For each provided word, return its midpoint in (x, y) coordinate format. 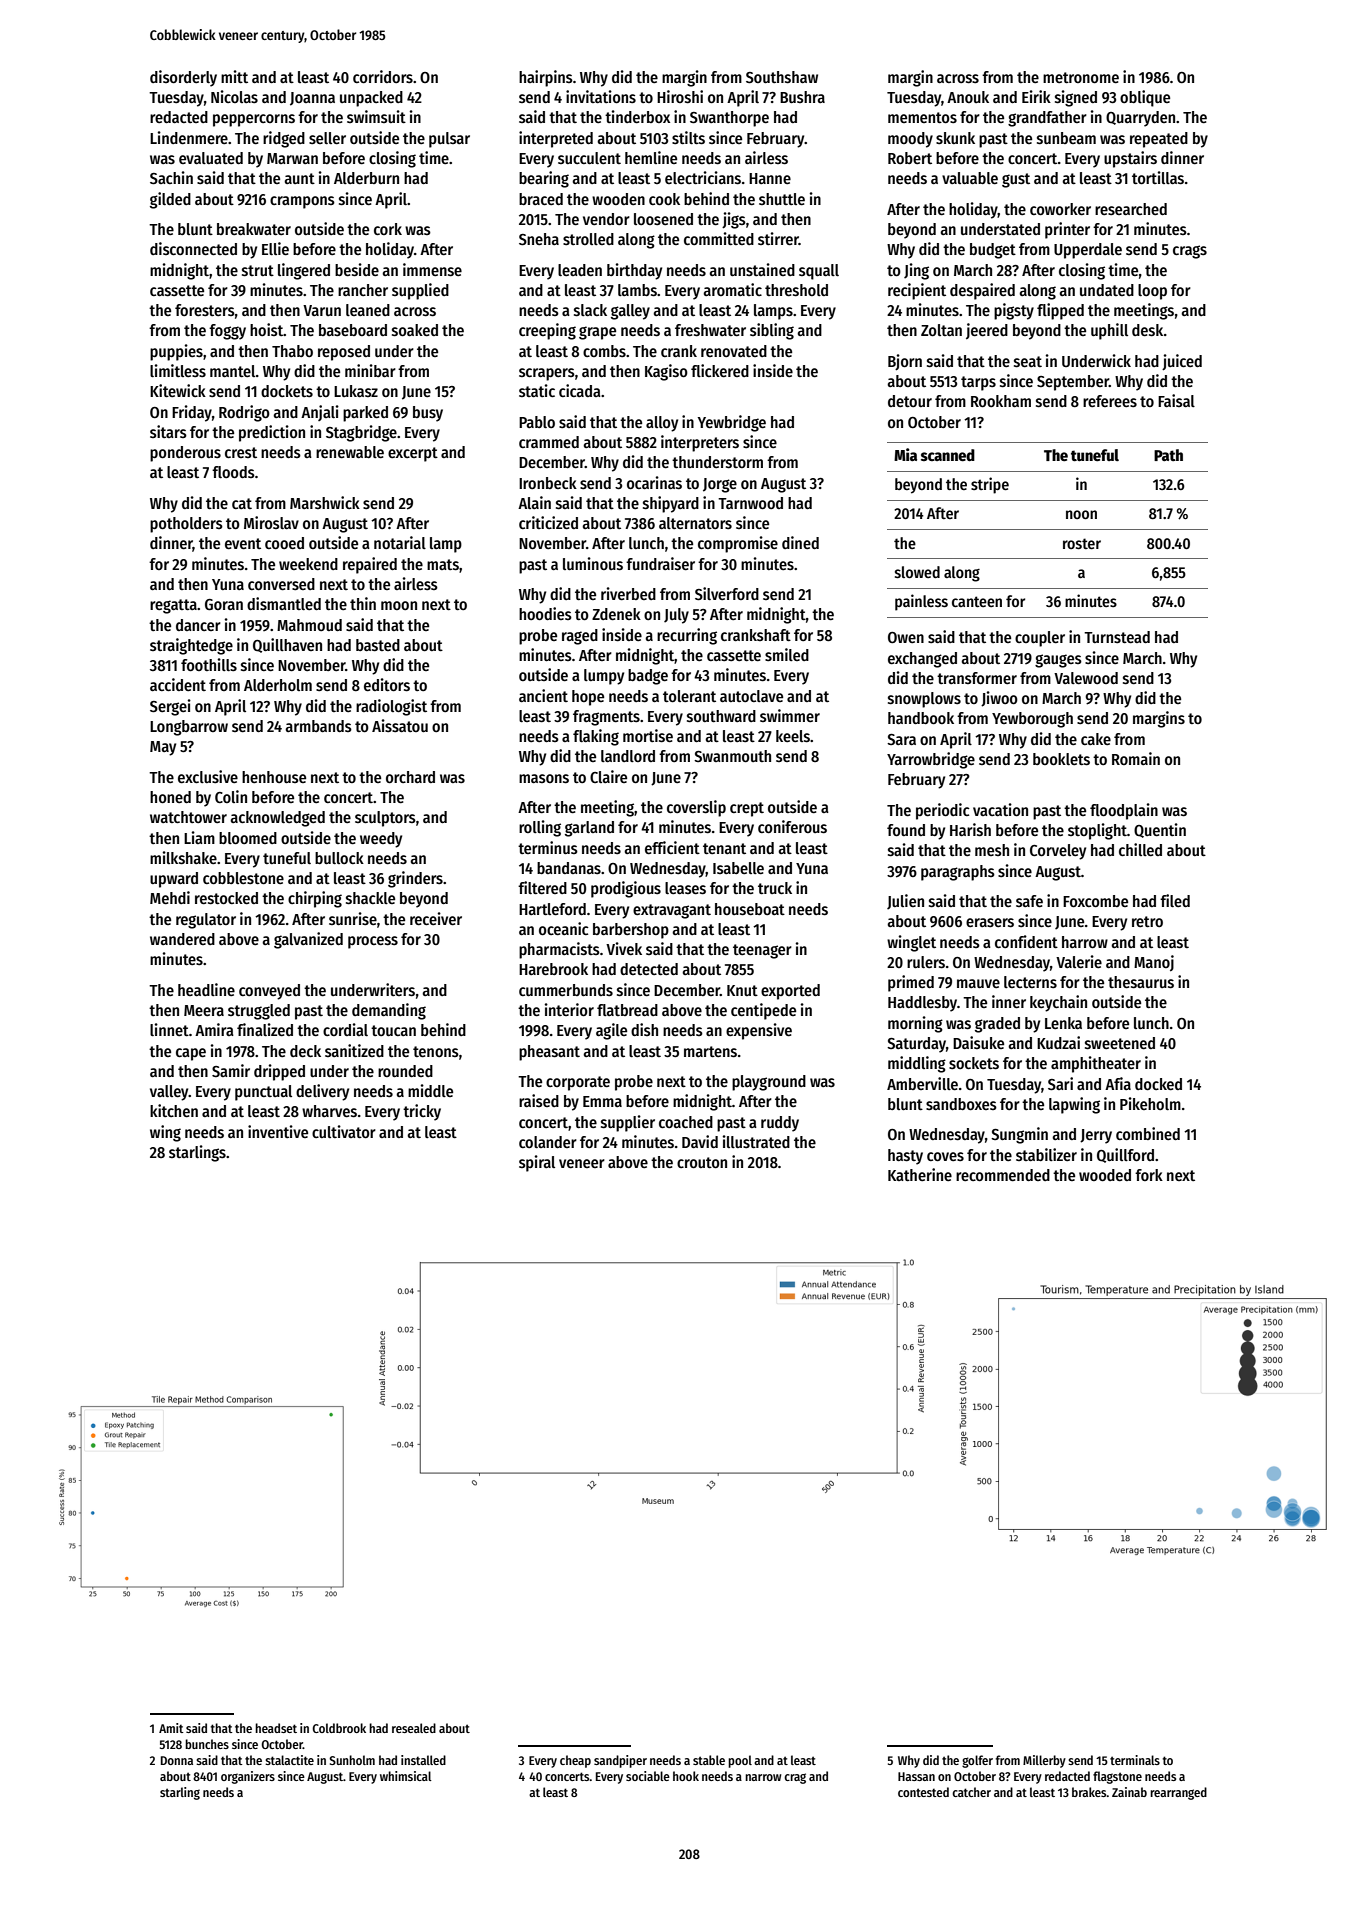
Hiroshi (680, 97)
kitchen (174, 1110)
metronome (1081, 77)
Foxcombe (1095, 901)
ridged (284, 139)
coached (686, 1122)
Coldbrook (339, 1728)
